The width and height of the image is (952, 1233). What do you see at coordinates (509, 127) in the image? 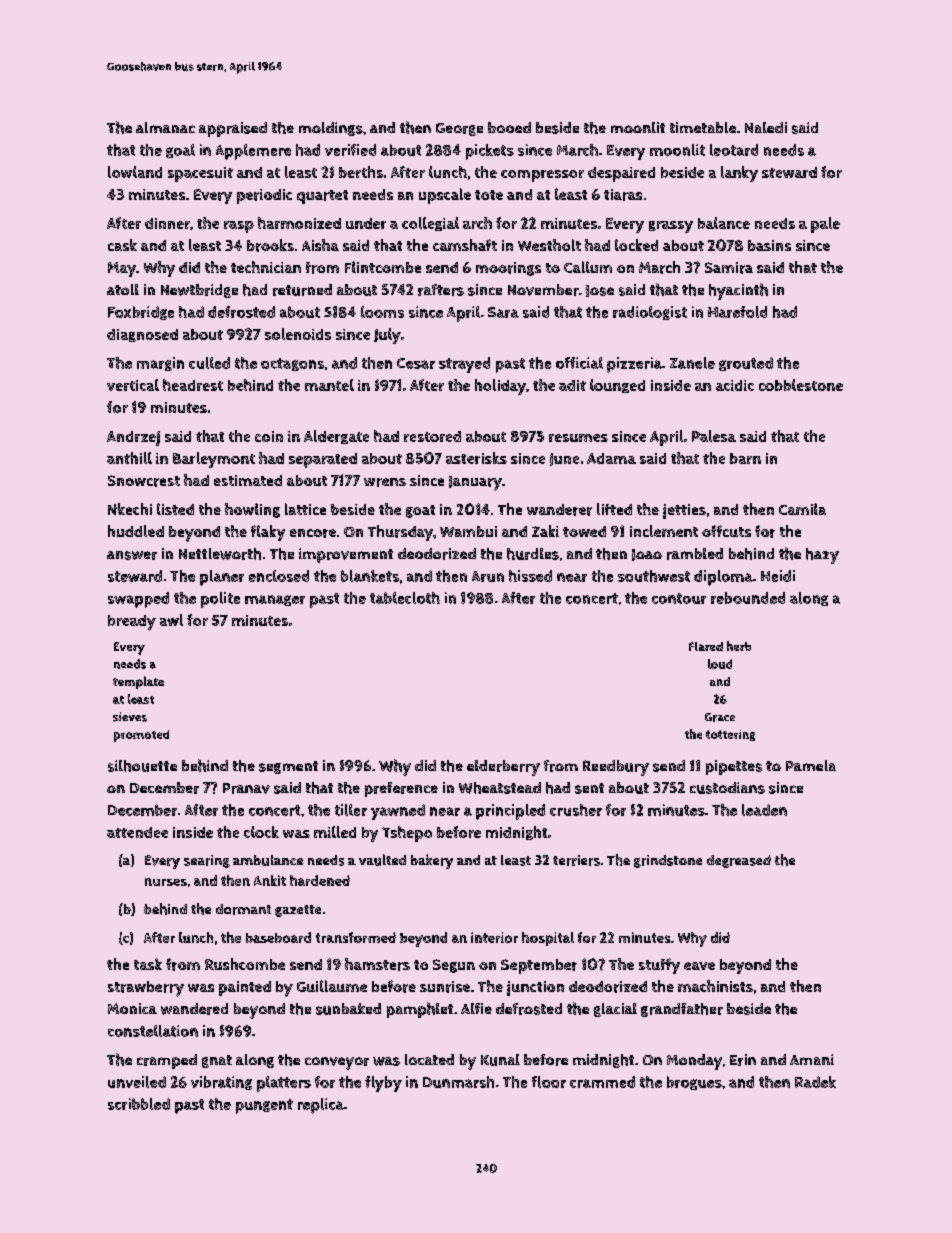
I see `booed` at bounding box center [509, 127].
